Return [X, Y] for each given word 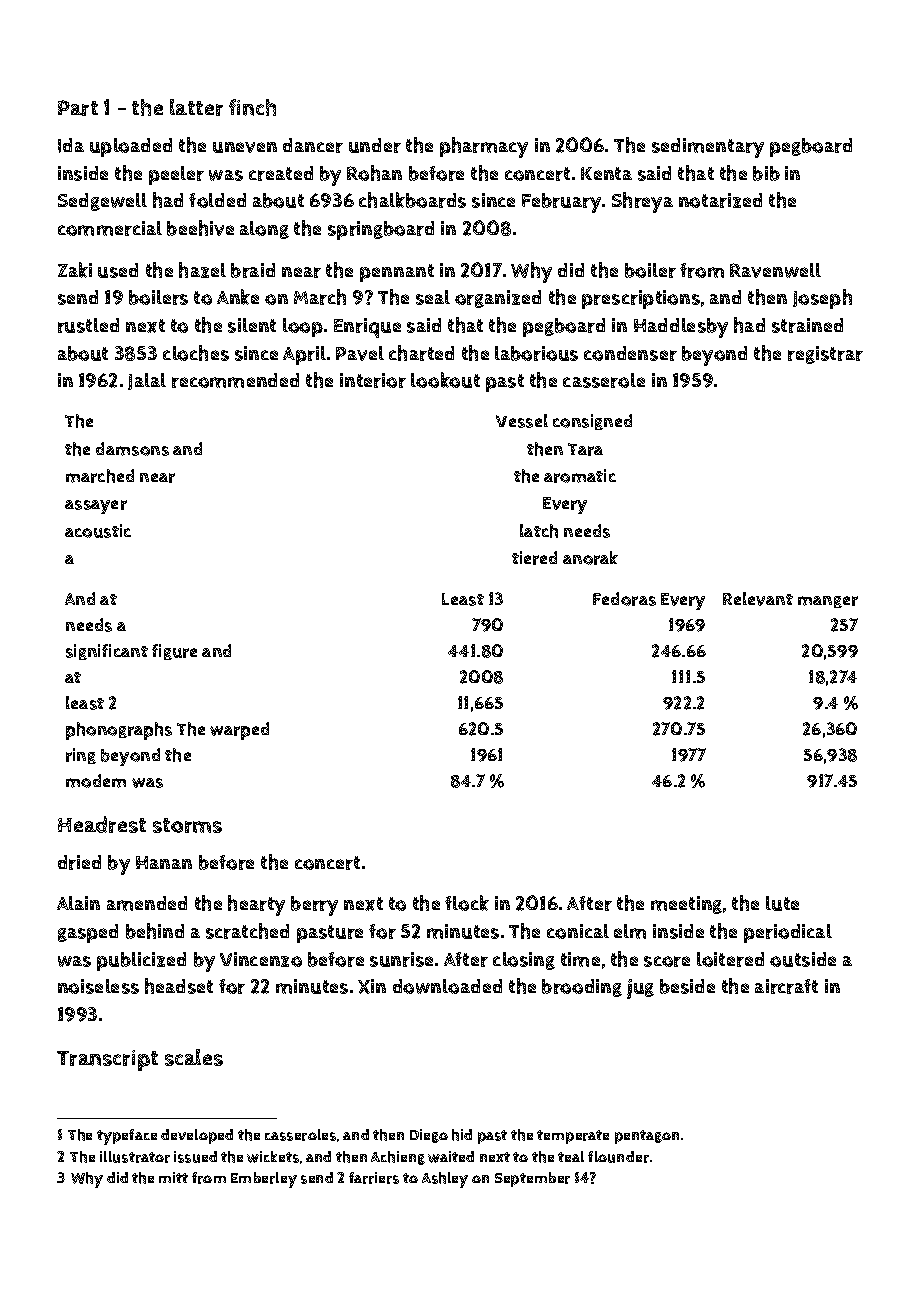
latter [196, 107]
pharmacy [484, 147]
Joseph [822, 299]
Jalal [147, 381]
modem [96, 781]
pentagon [647, 1137]
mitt [173, 1177]
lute [782, 903]
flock [467, 903]
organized [498, 299]
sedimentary [708, 148]
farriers [374, 1178]
